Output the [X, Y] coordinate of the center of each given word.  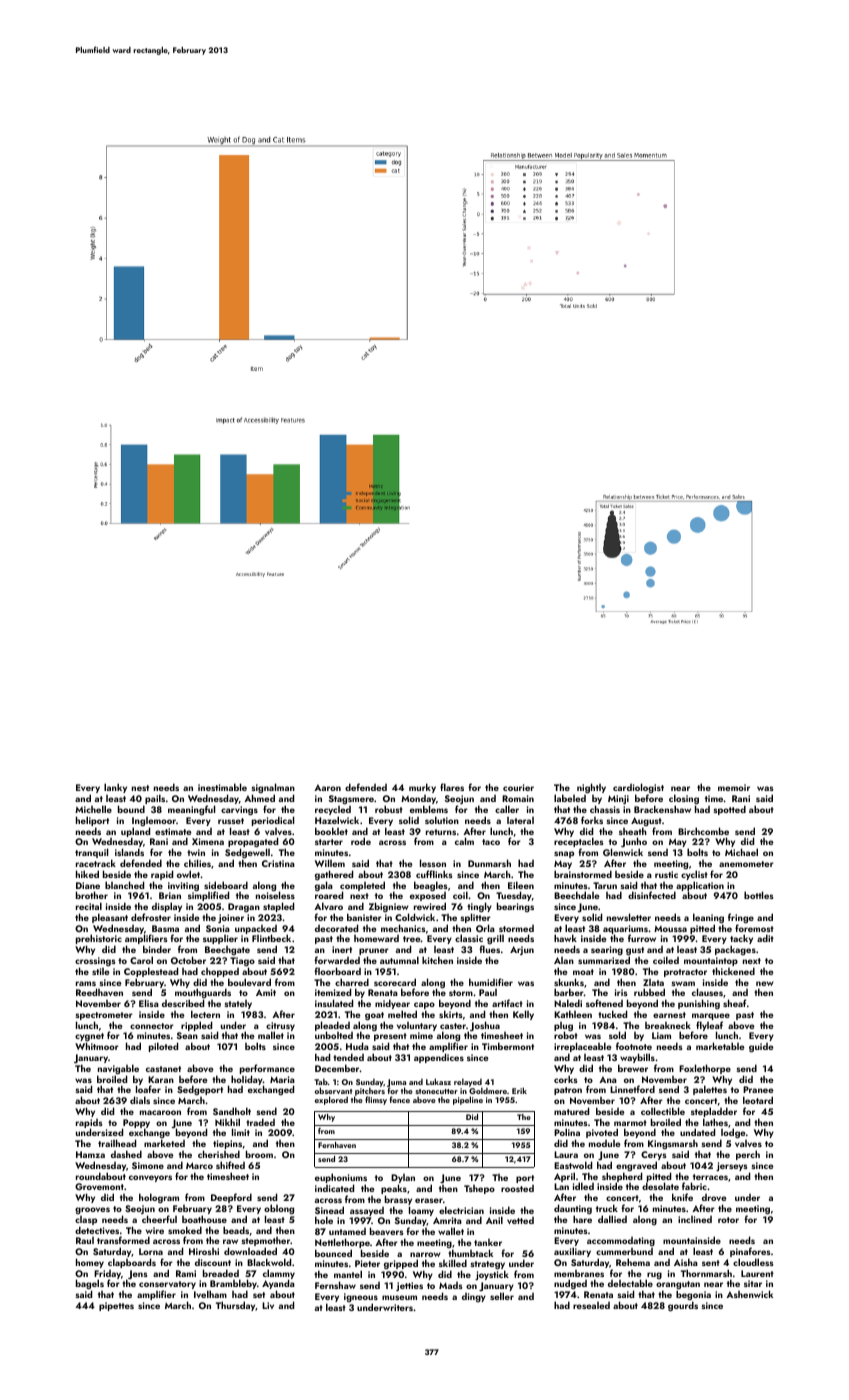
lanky [115, 788]
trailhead [117, 1143]
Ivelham [210, 1294]
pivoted [602, 1133]
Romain [518, 798]
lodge [733, 1134]
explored [331, 1100]
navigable [118, 1069]
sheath [633, 831]
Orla [485, 928]
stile [101, 971]
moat [583, 972]
